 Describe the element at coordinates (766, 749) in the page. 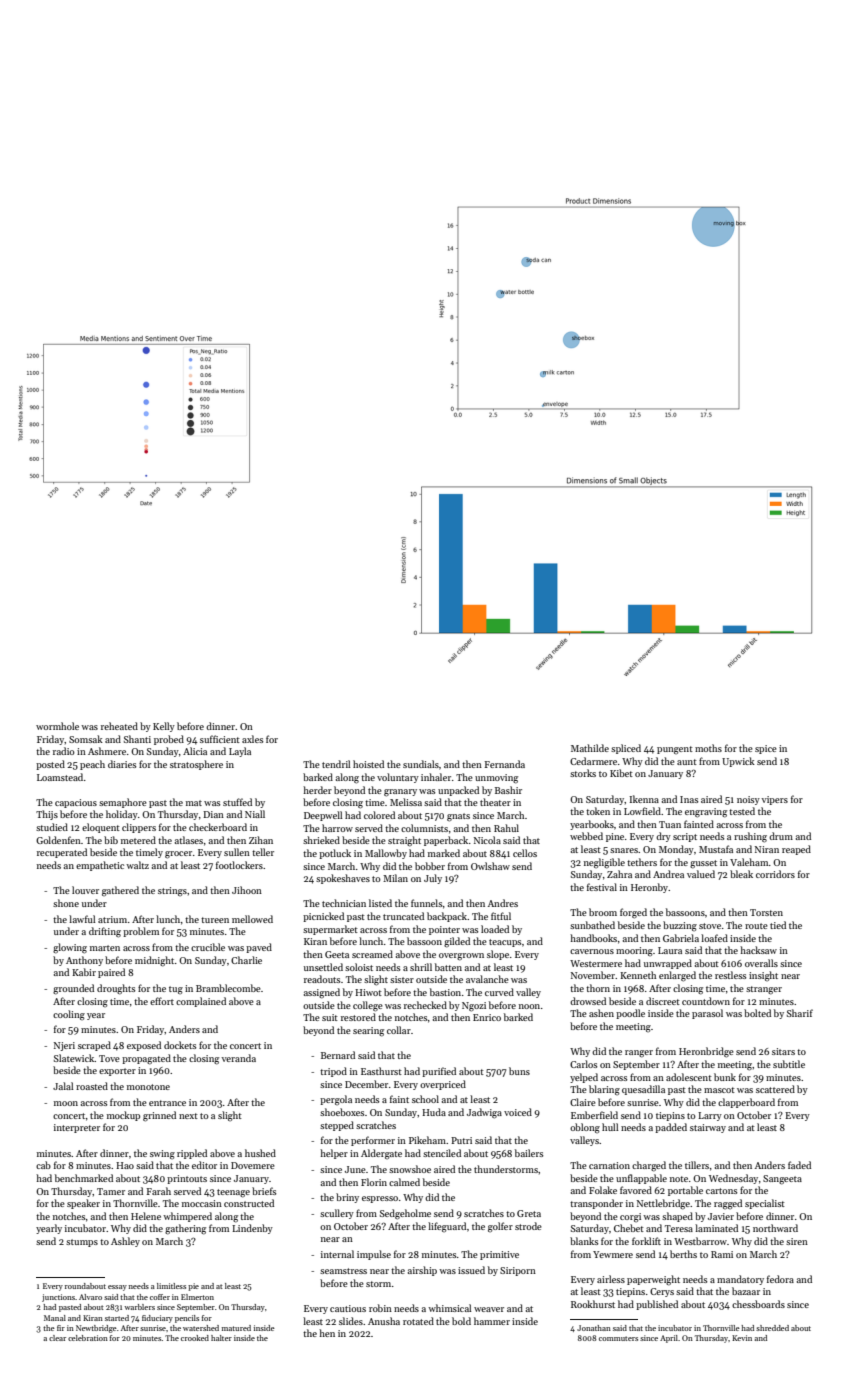

I see `spice` at that location.
